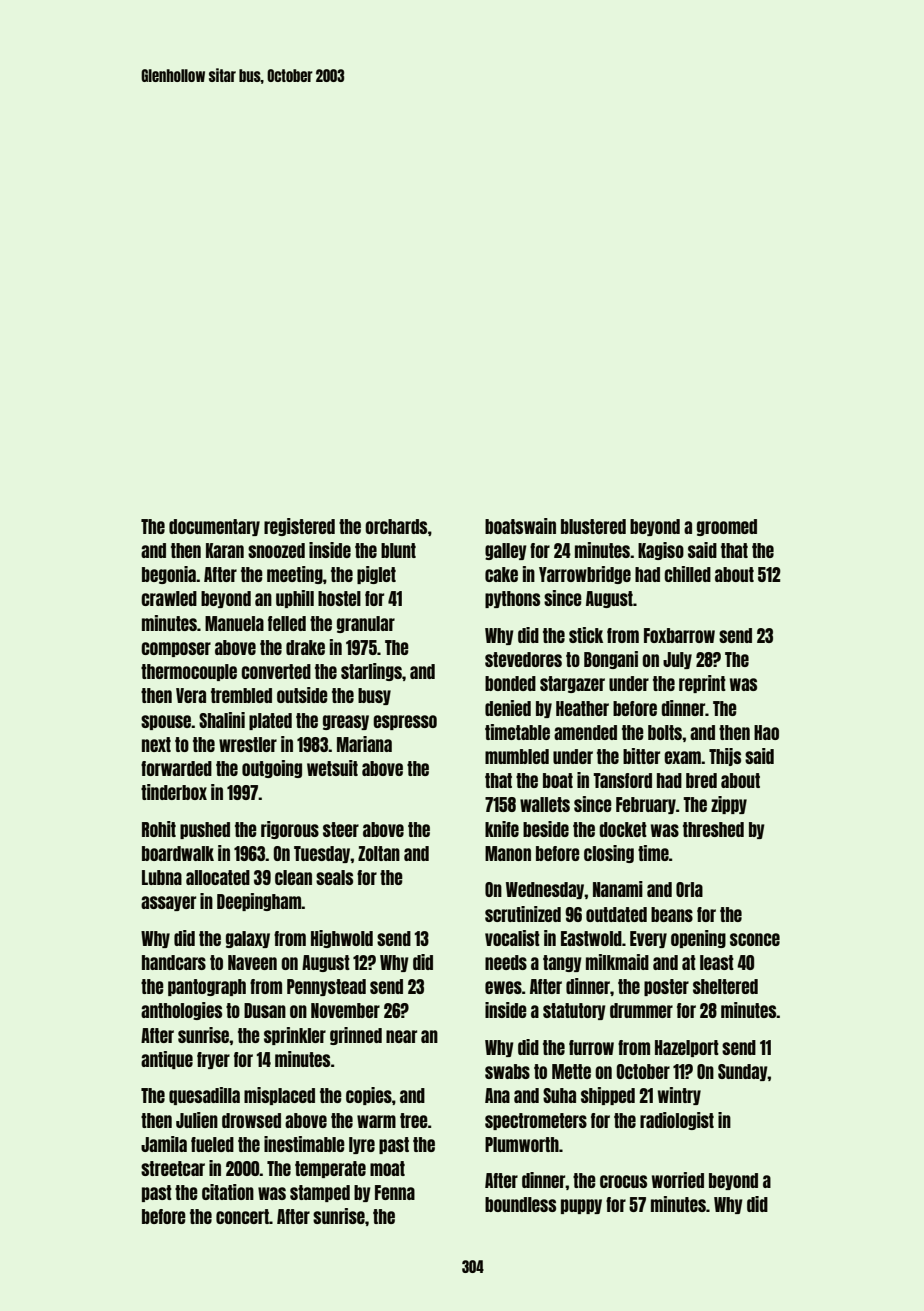  Describe the element at coordinates (507, 1071) in the image. I see `swabs` at that location.
